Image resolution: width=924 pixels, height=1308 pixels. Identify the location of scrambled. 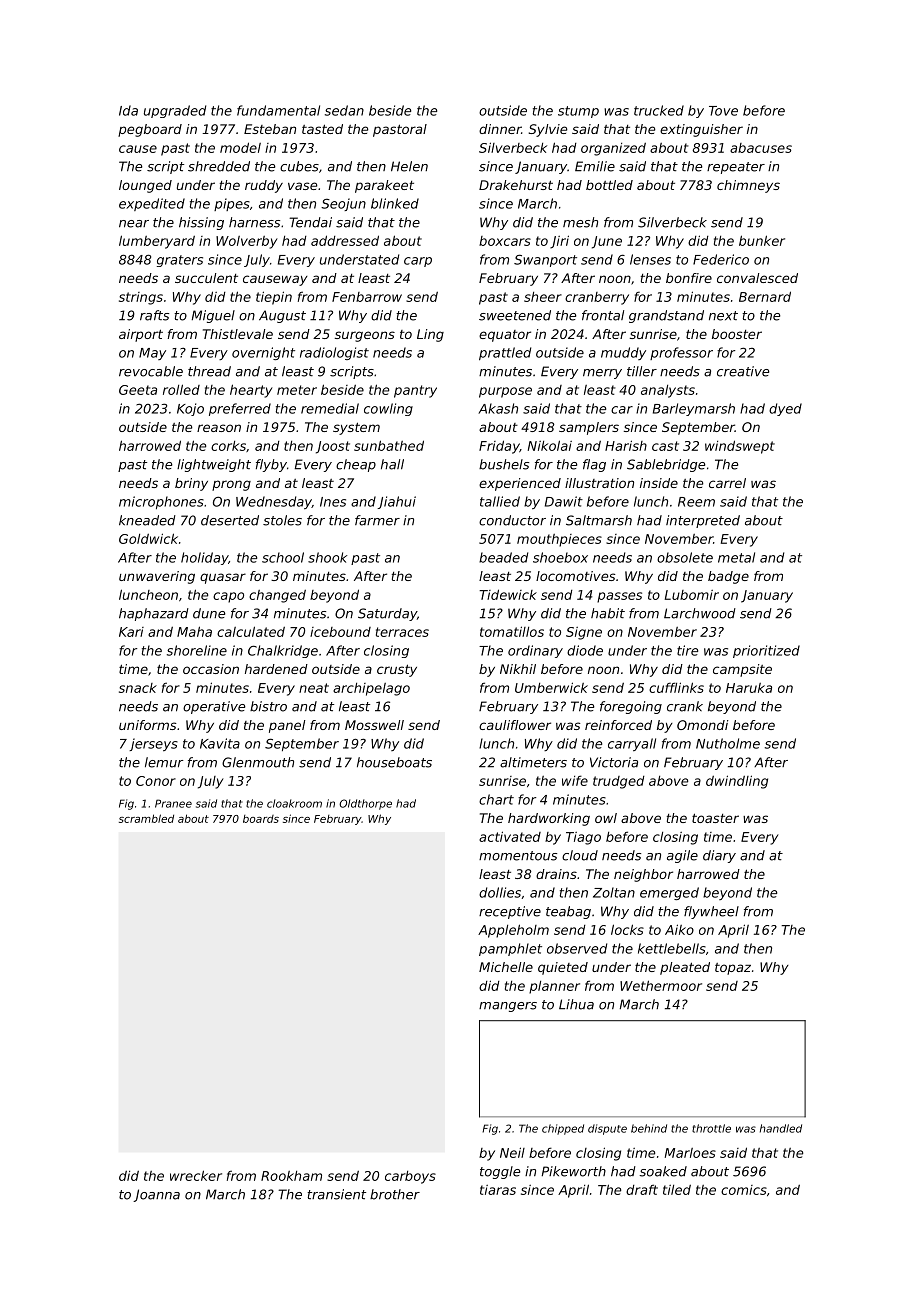
(146, 818).
